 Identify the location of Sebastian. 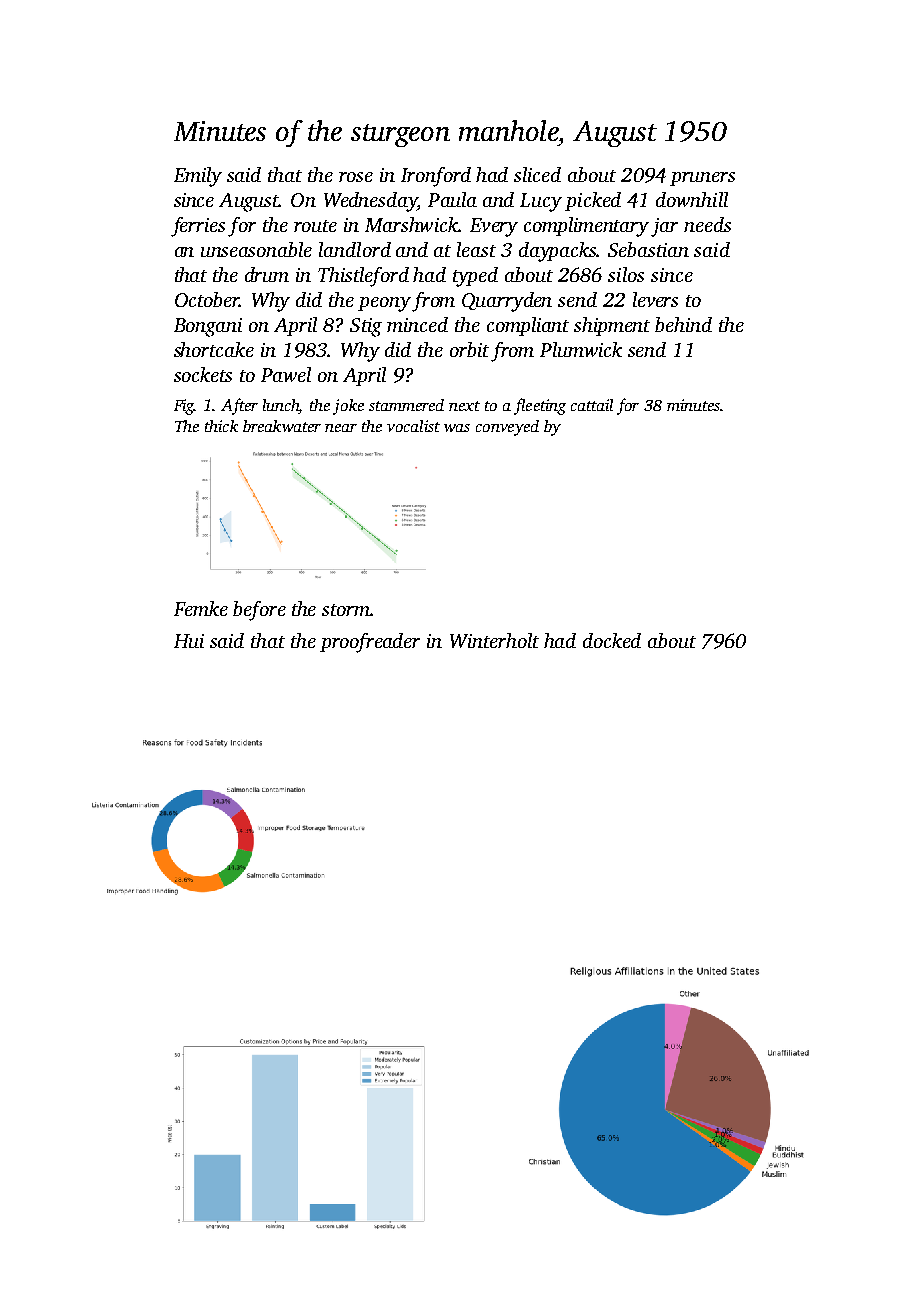
(648, 249).
